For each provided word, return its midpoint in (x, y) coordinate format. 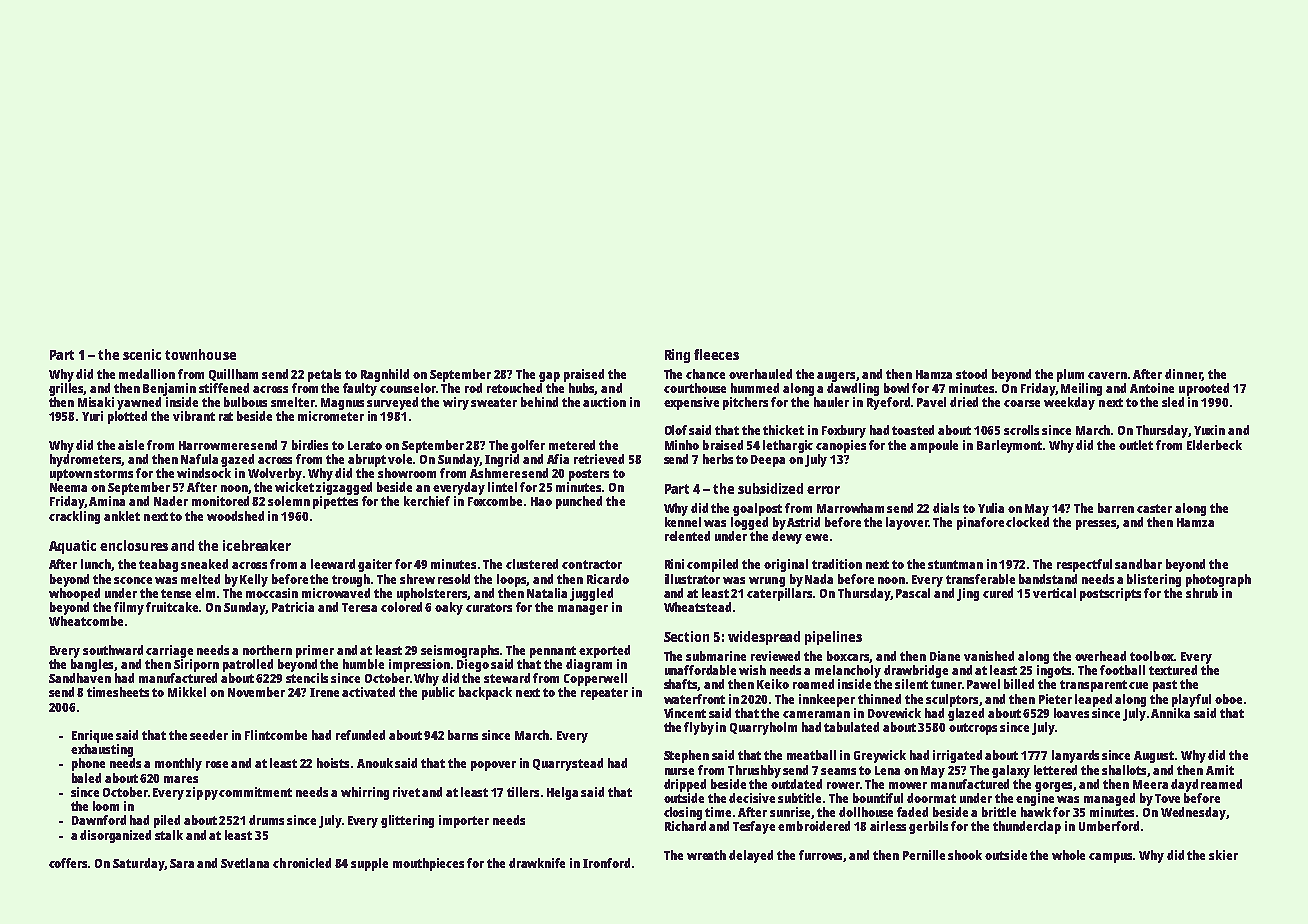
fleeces (716, 354)
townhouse (200, 354)
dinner (1183, 375)
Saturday (138, 864)
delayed (751, 856)
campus (1111, 858)
